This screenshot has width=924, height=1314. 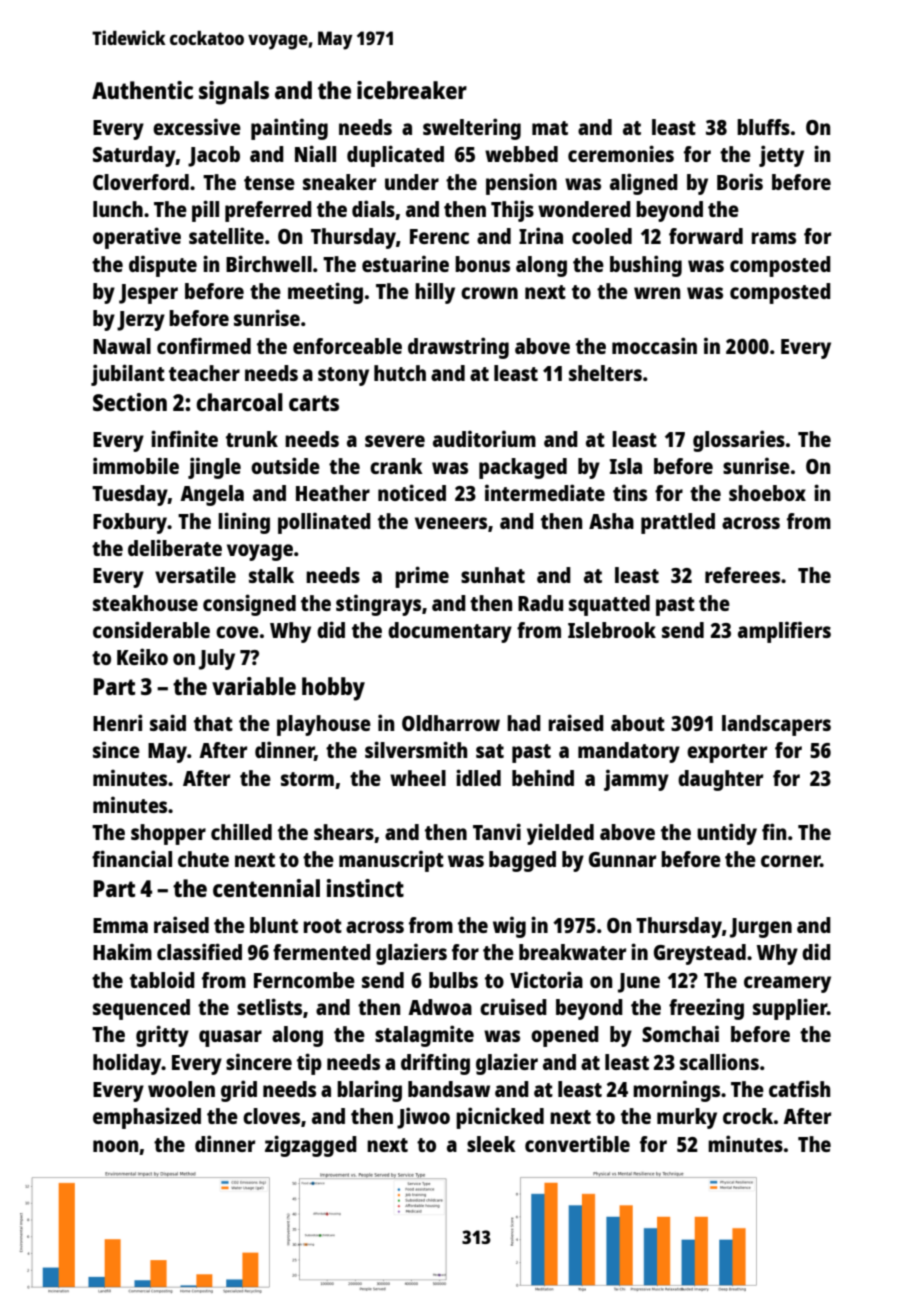 What do you see at coordinates (307, 779) in the screenshot?
I see `storm` at bounding box center [307, 779].
